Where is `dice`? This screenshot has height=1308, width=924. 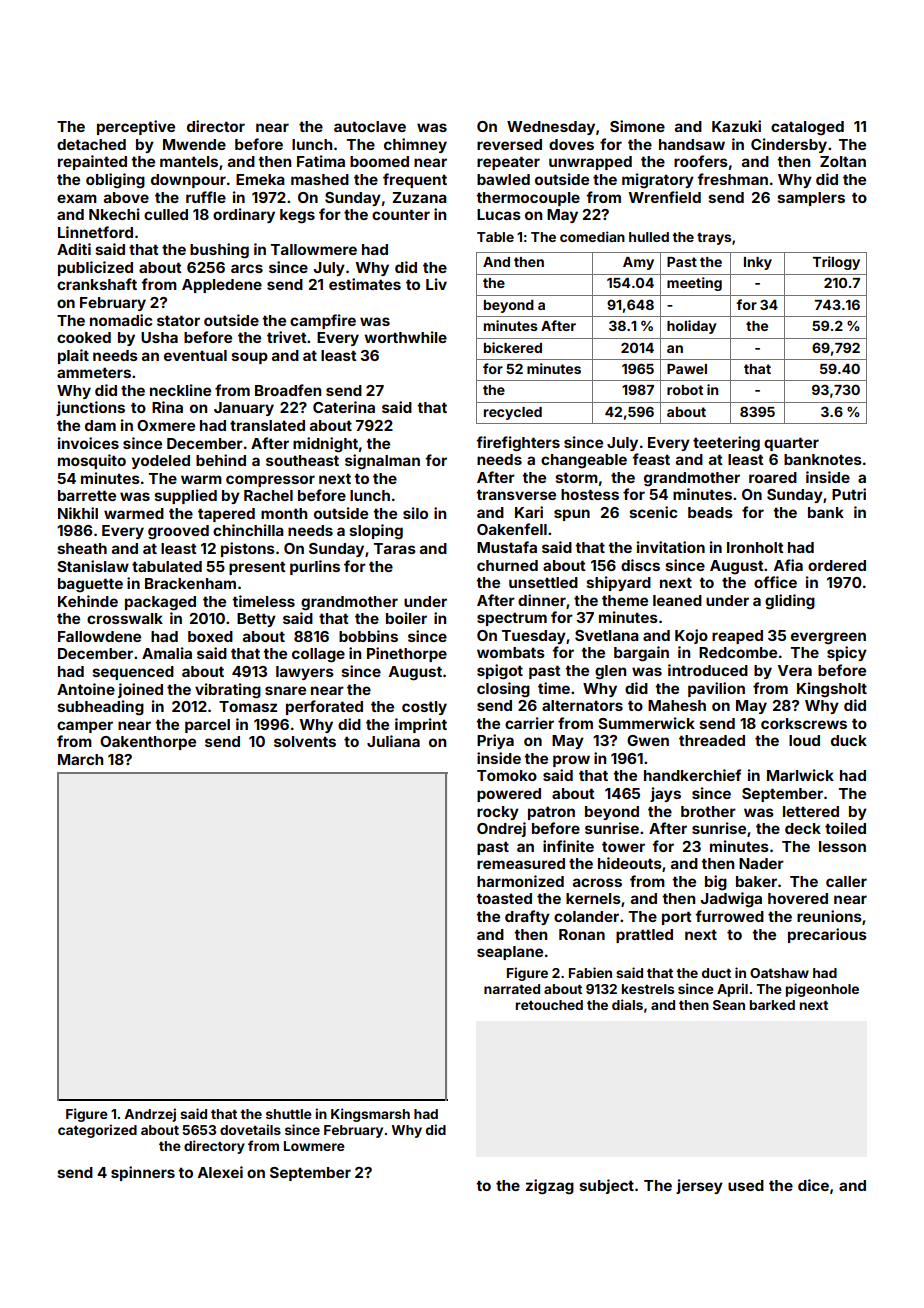 dice is located at coordinates (813, 1185).
